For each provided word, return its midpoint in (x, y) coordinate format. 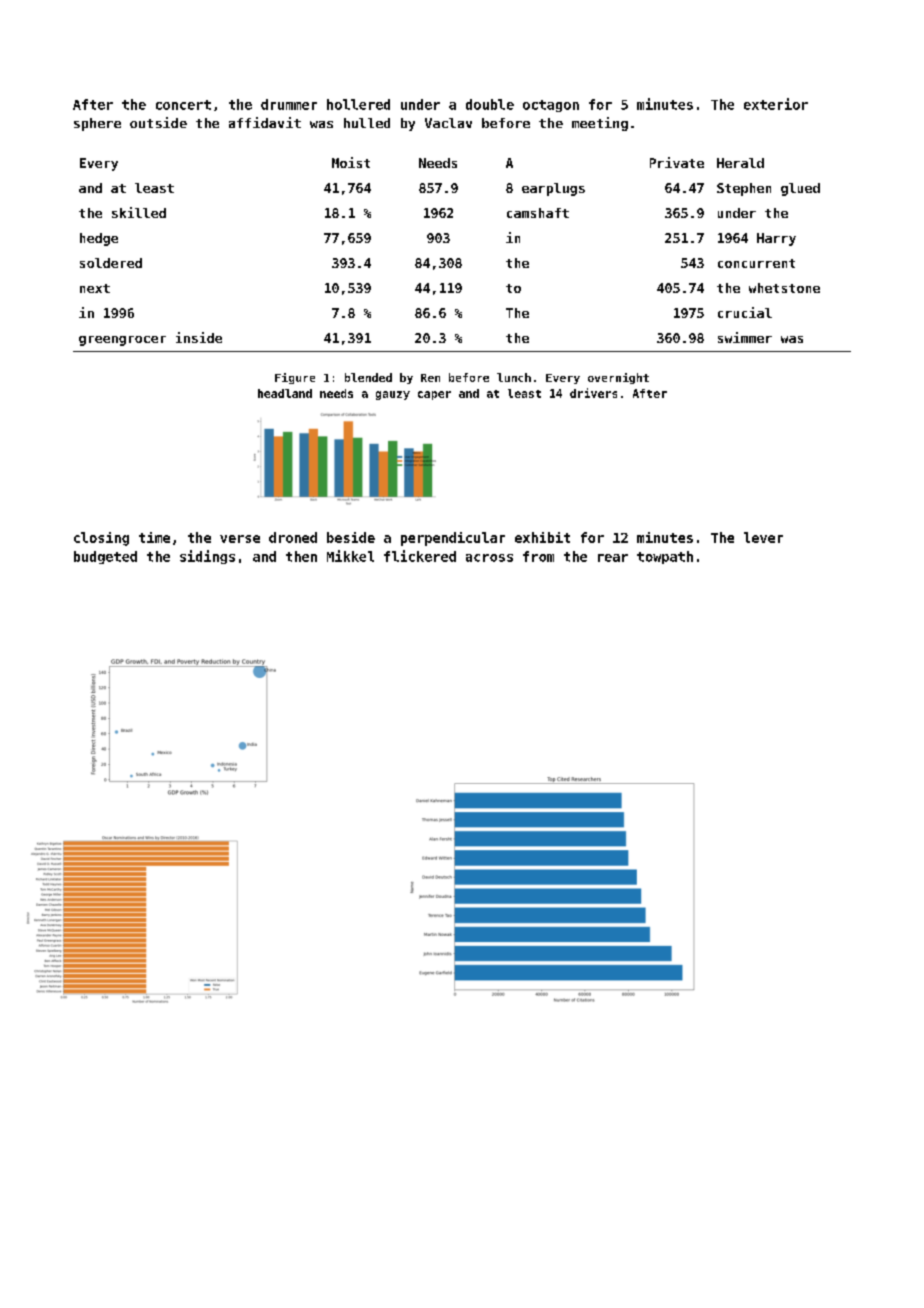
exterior (776, 104)
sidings (207, 557)
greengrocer (122, 341)
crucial (745, 312)
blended (368, 377)
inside (199, 337)
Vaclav (448, 123)
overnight (618, 378)
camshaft (538, 213)
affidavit (265, 122)
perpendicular (453, 539)
